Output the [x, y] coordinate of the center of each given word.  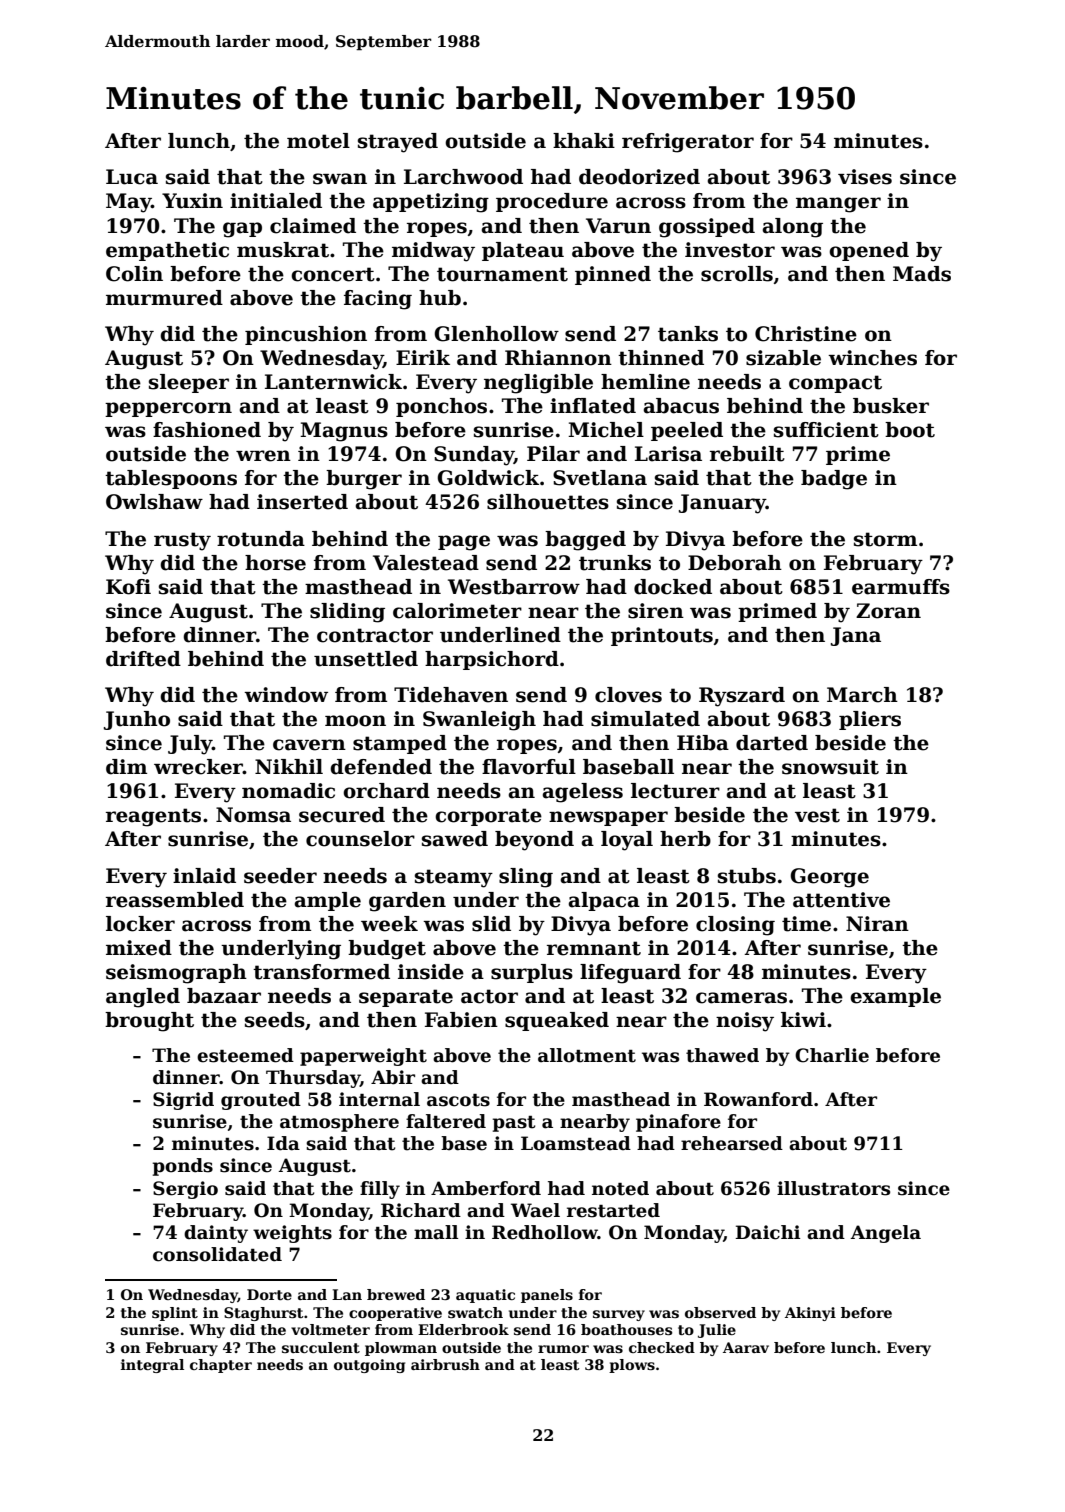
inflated [593, 406]
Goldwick [488, 478]
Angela [886, 1234]
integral [152, 1366]
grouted [261, 1101]
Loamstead [576, 1143]
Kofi [128, 587]
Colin [134, 274]
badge [834, 480]
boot [910, 430]
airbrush [445, 1364]
